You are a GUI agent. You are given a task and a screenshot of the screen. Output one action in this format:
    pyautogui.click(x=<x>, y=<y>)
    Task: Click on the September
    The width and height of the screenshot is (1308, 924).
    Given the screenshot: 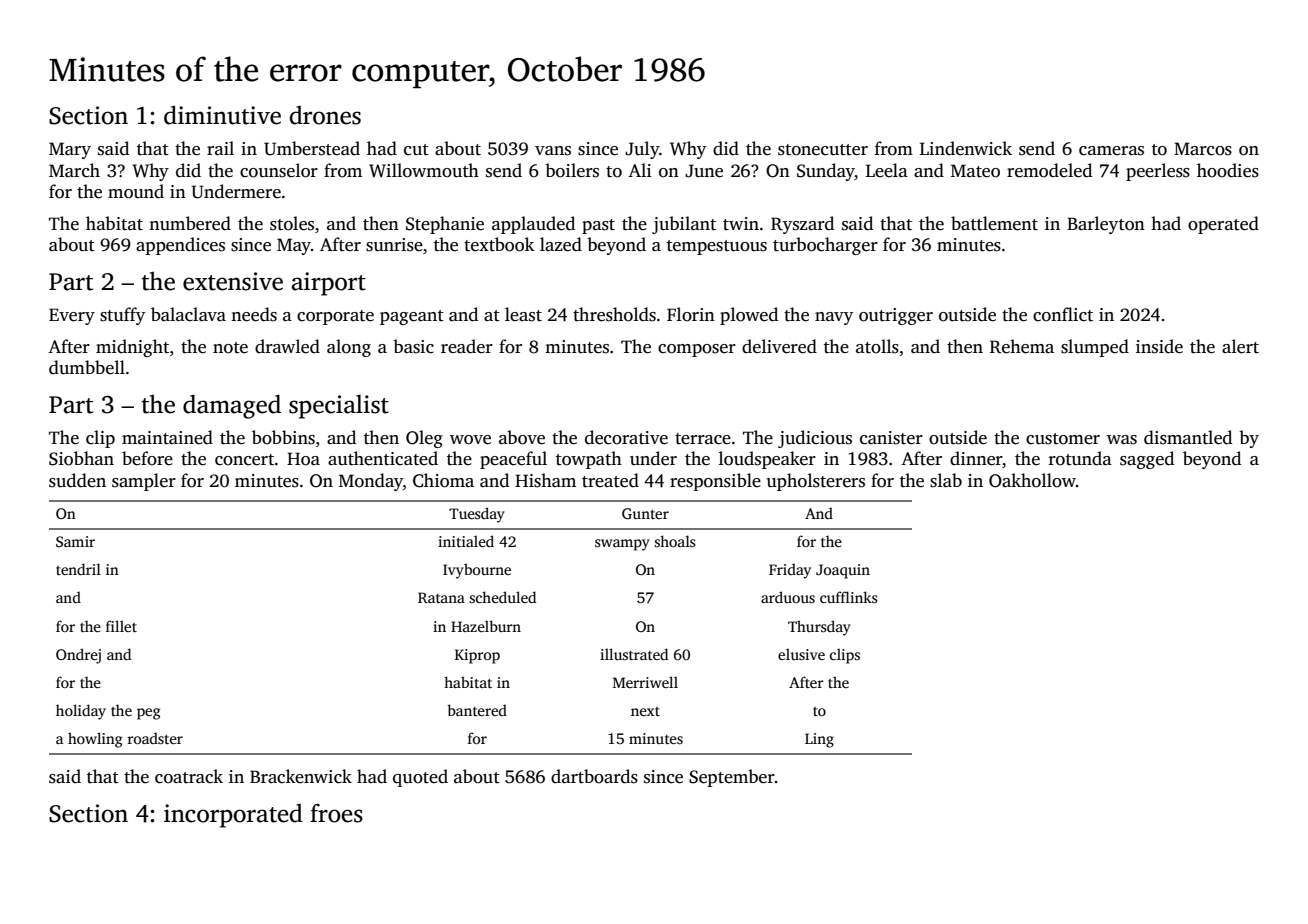 What is the action you would take?
    pyautogui.click(x=732, y=778)
